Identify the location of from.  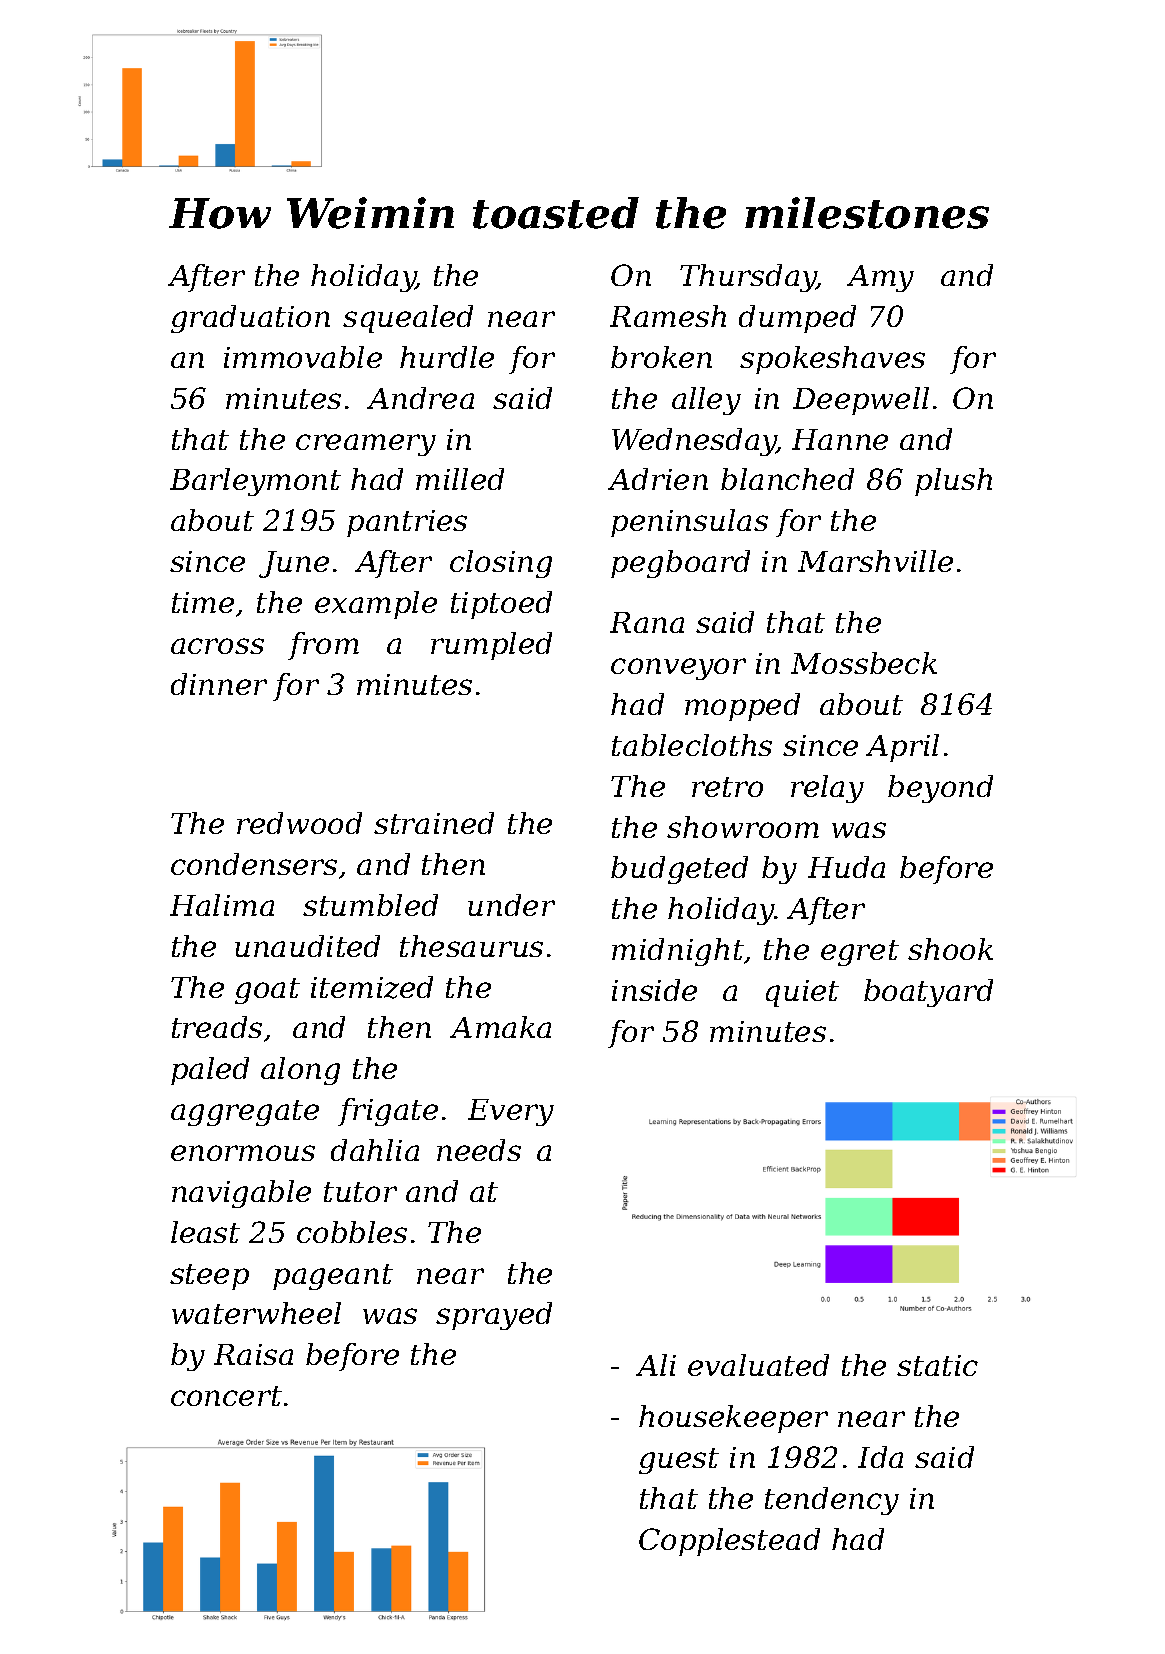
(323, 646).
